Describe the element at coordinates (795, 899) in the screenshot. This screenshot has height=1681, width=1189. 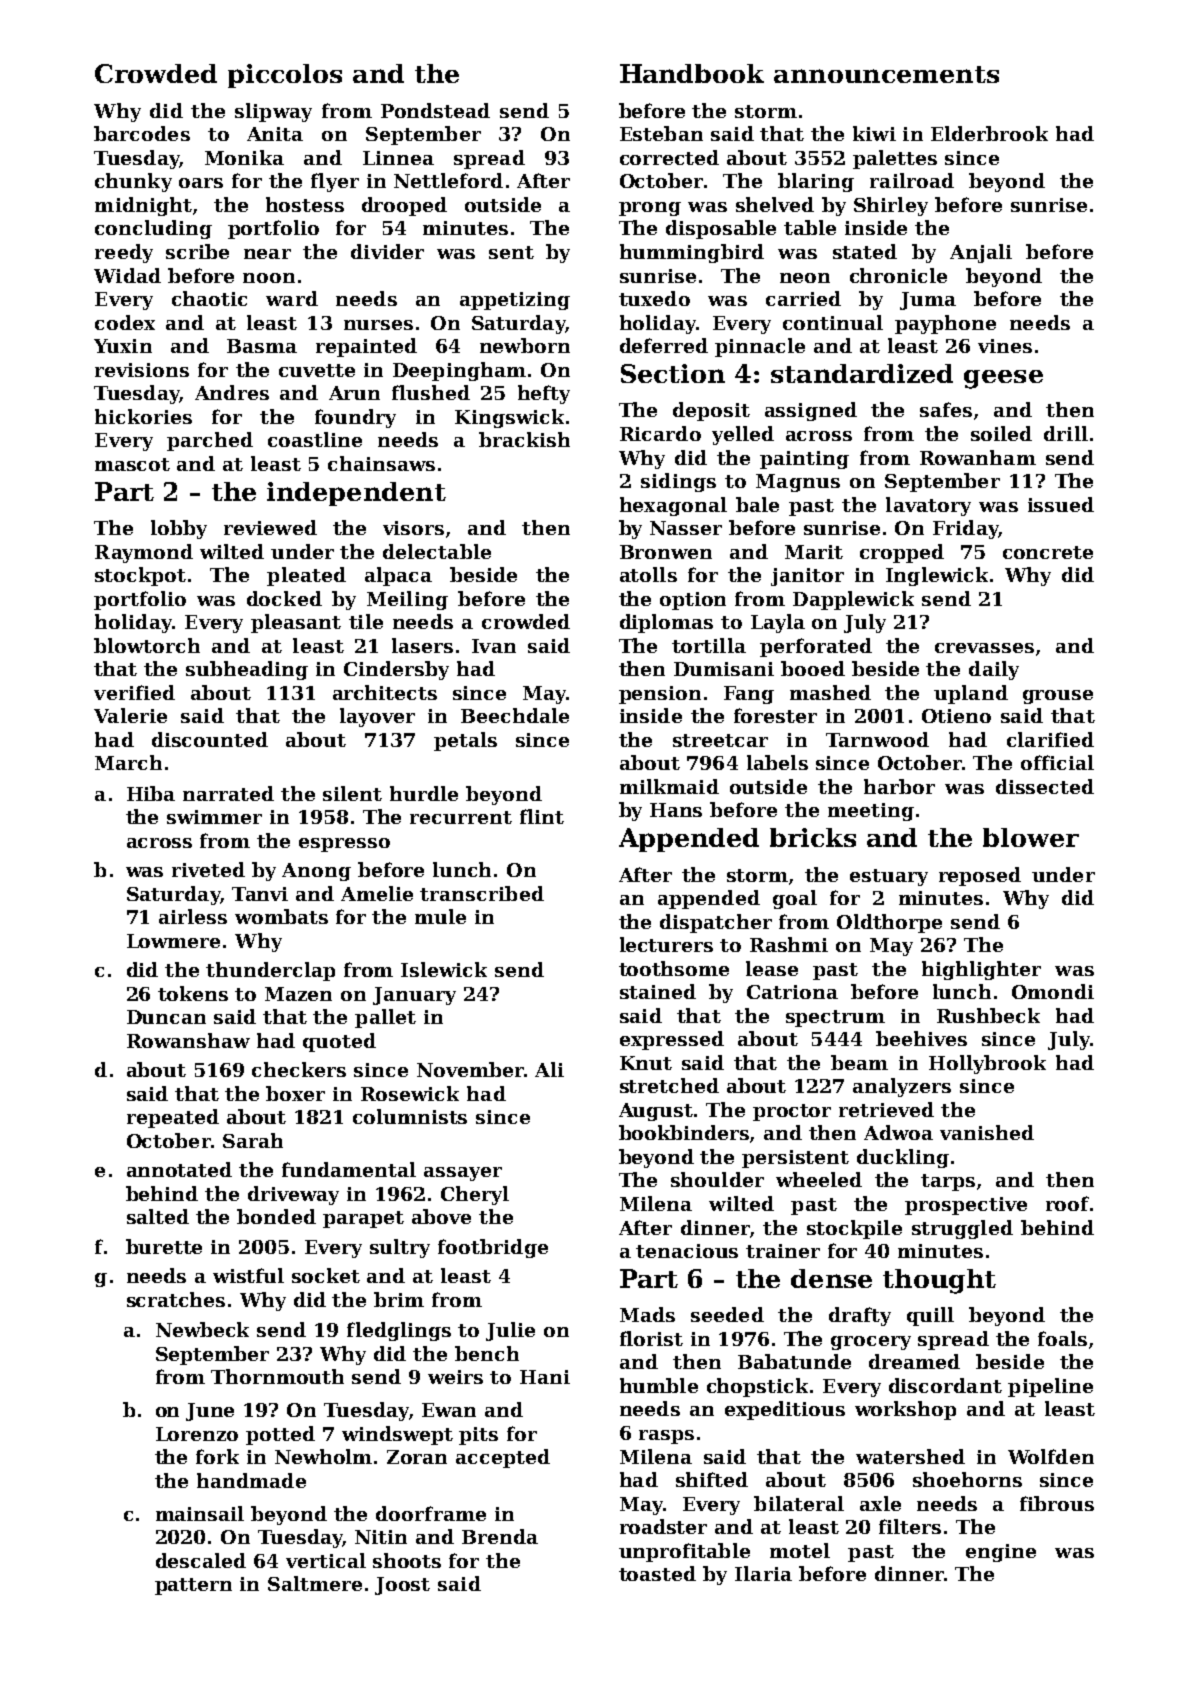
I see `goal` at that location.
